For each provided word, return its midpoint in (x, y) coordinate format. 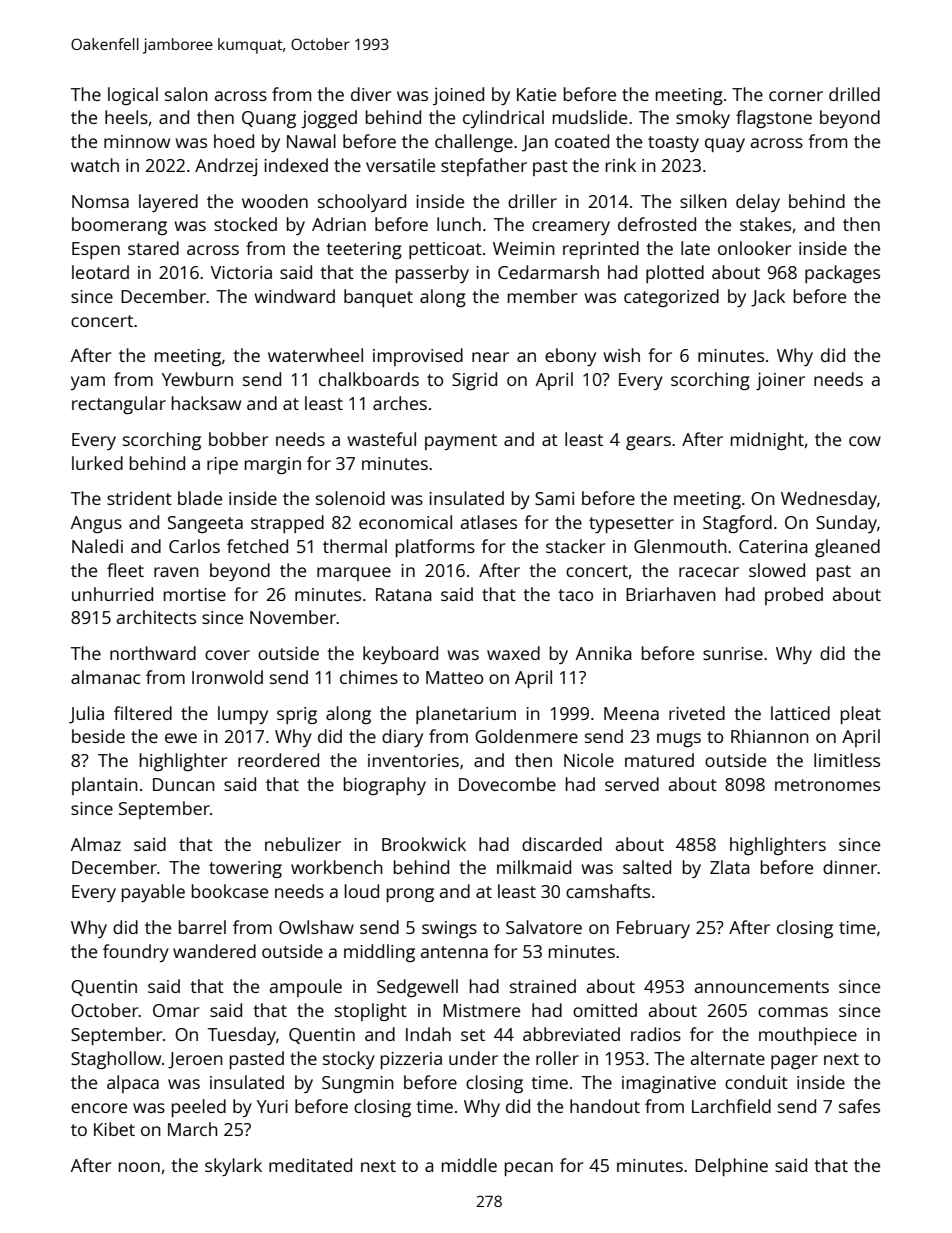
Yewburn (197, 379)
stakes (765, 224)
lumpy (243, 715)
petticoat (445, 250)
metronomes (827, 785)
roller (557, 1058)
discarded (562, 844)
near (490, 357)
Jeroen (195, 1060)
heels (126, 117)
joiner (780, 381)
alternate (728, 1058)
